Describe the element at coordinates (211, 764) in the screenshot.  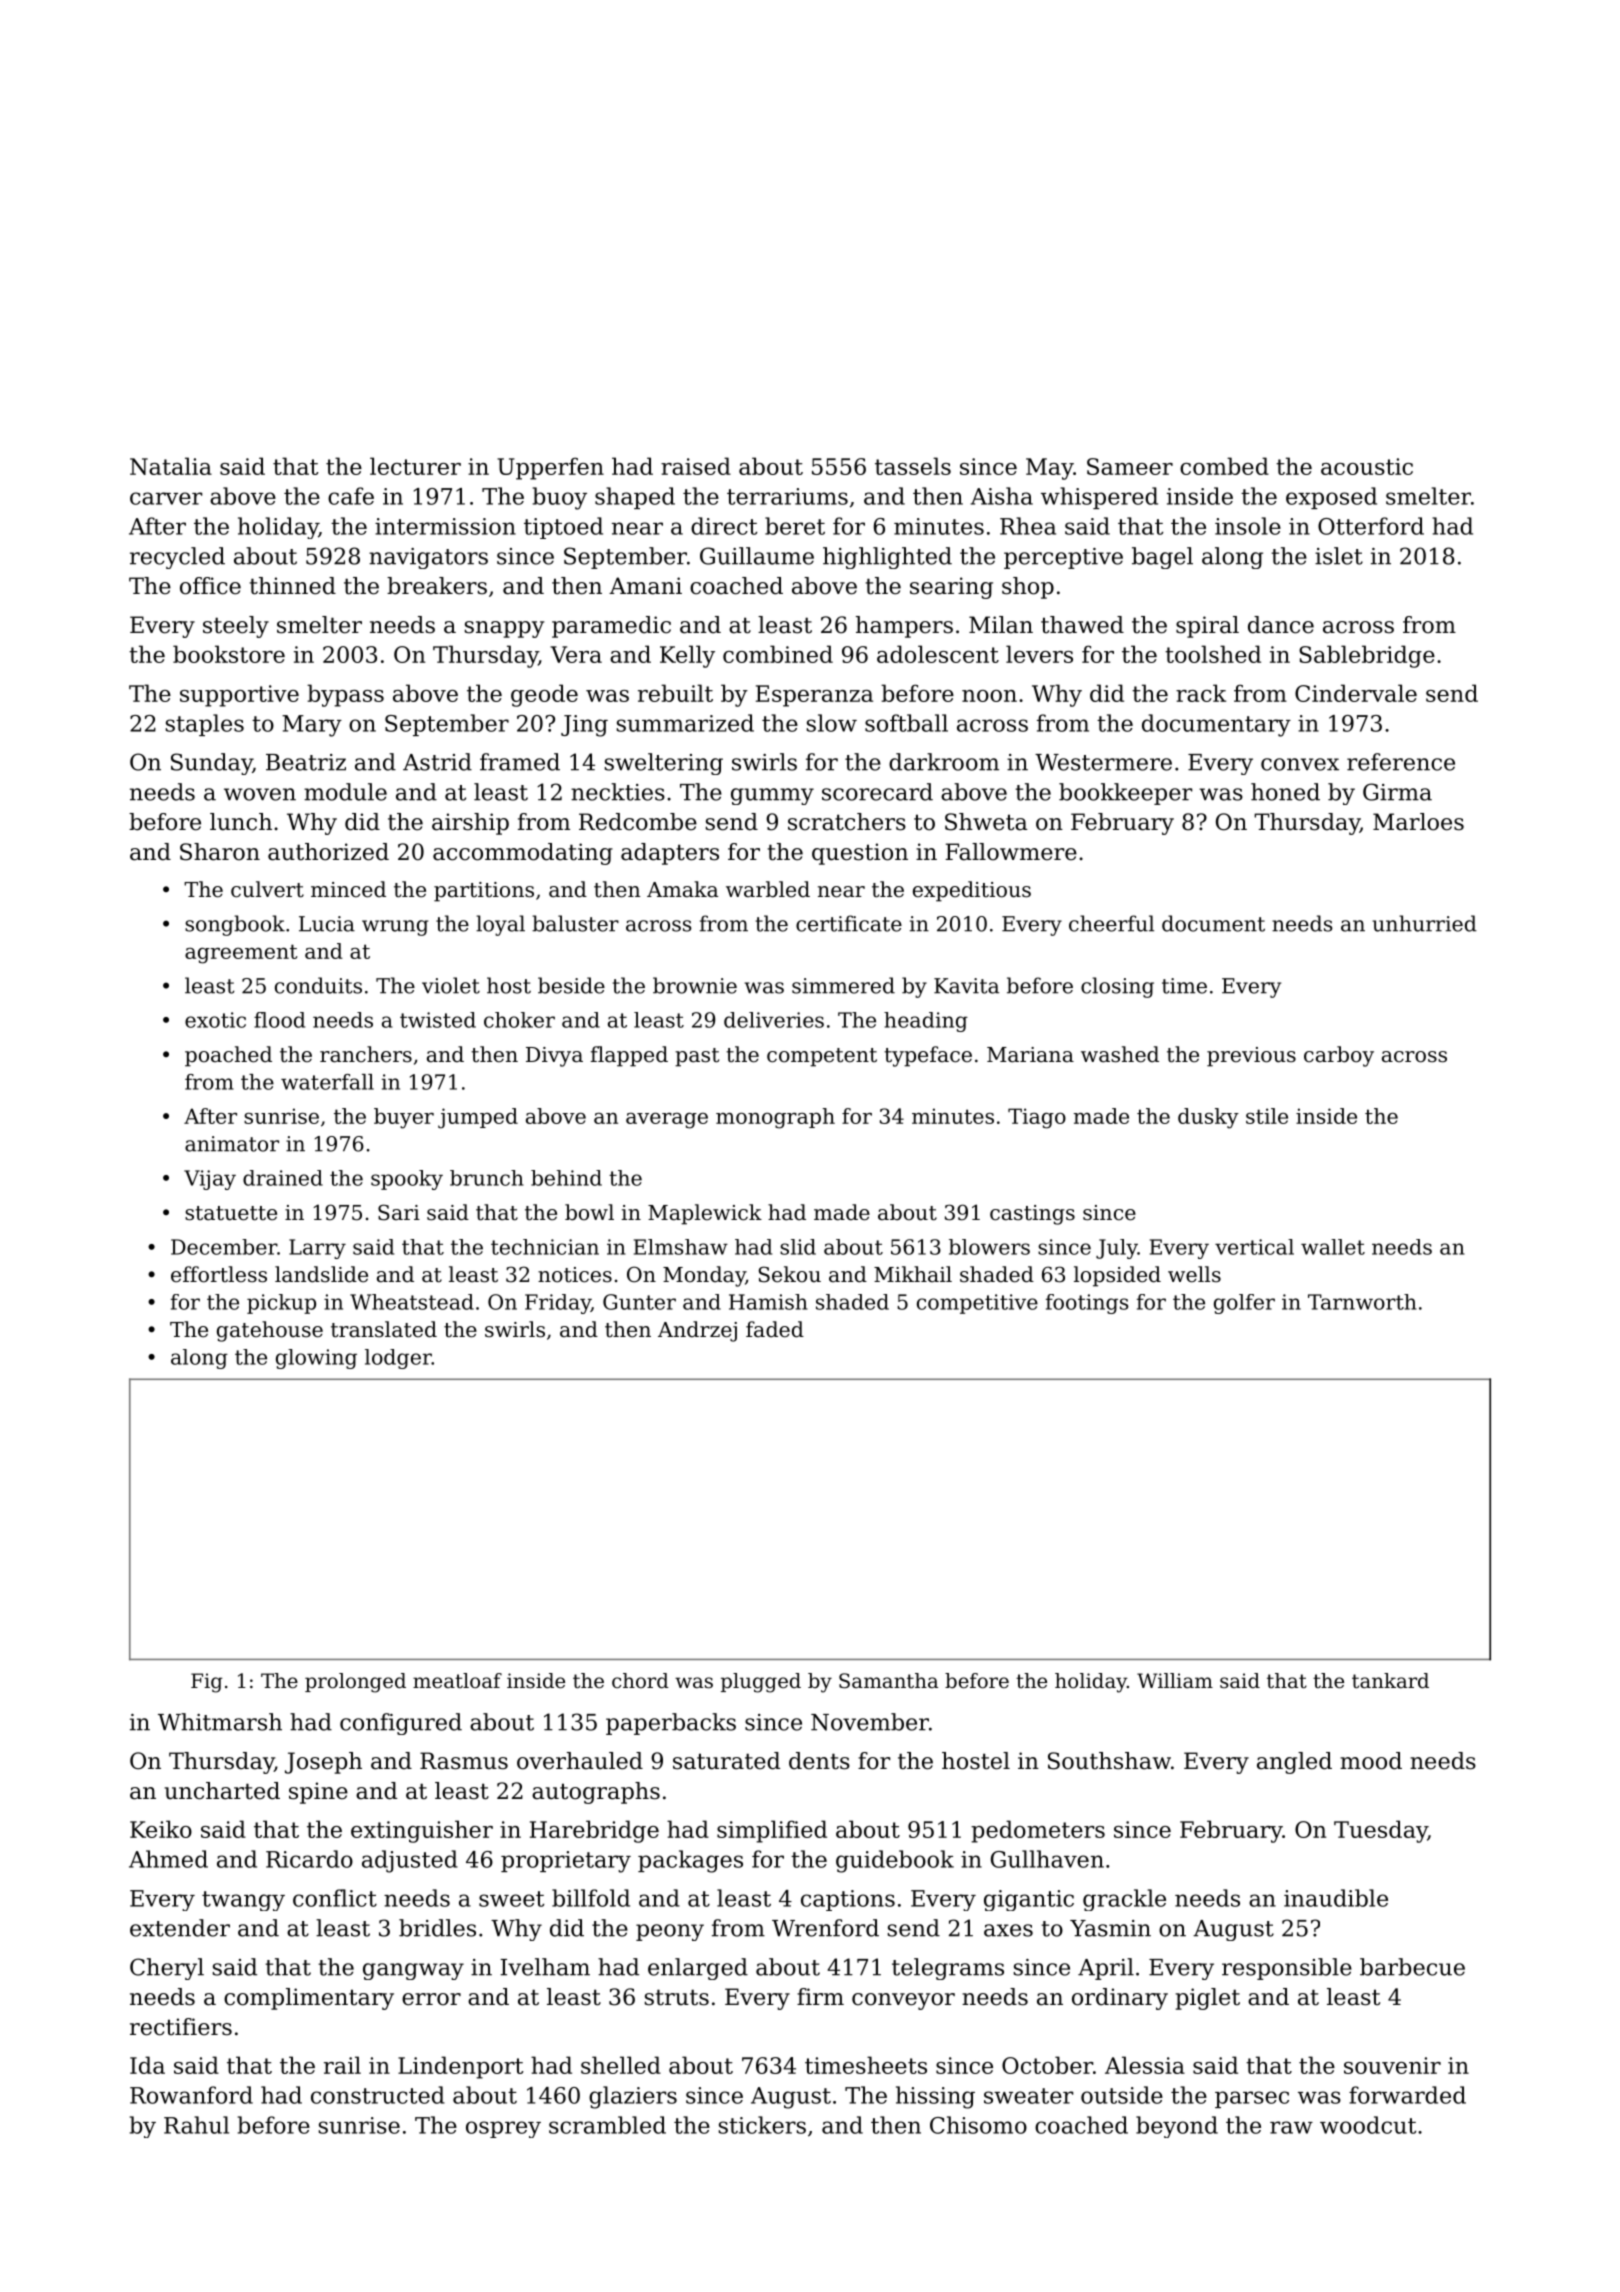
I see `Sunday` at that location.
